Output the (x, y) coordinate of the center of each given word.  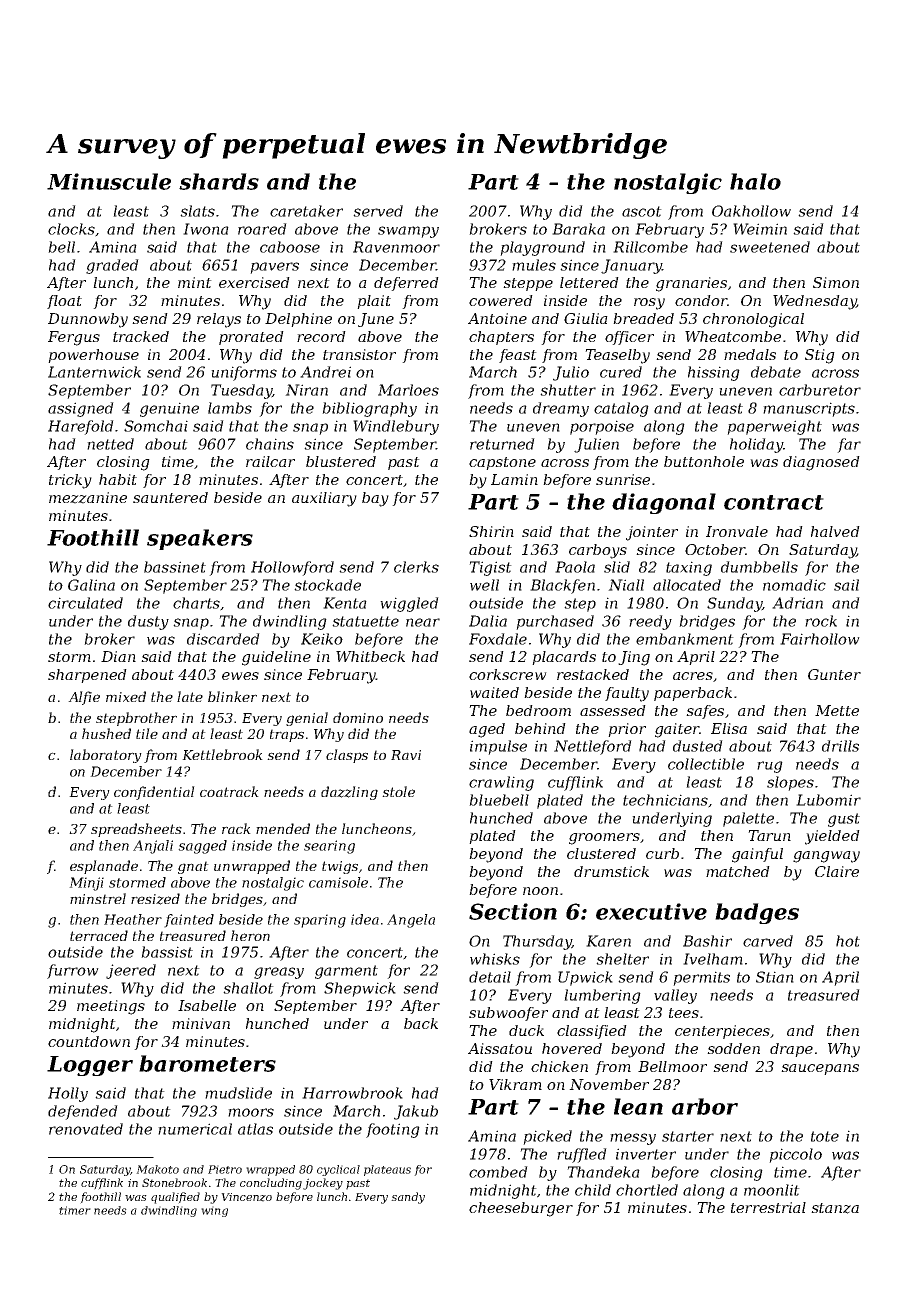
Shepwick (360, 989)
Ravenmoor (396, 247)
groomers (604, 839)
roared (262, 229)
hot (848, 941)
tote (825, 1136)
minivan (201, 1023)
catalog (621, 409)
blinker (232, 696)
